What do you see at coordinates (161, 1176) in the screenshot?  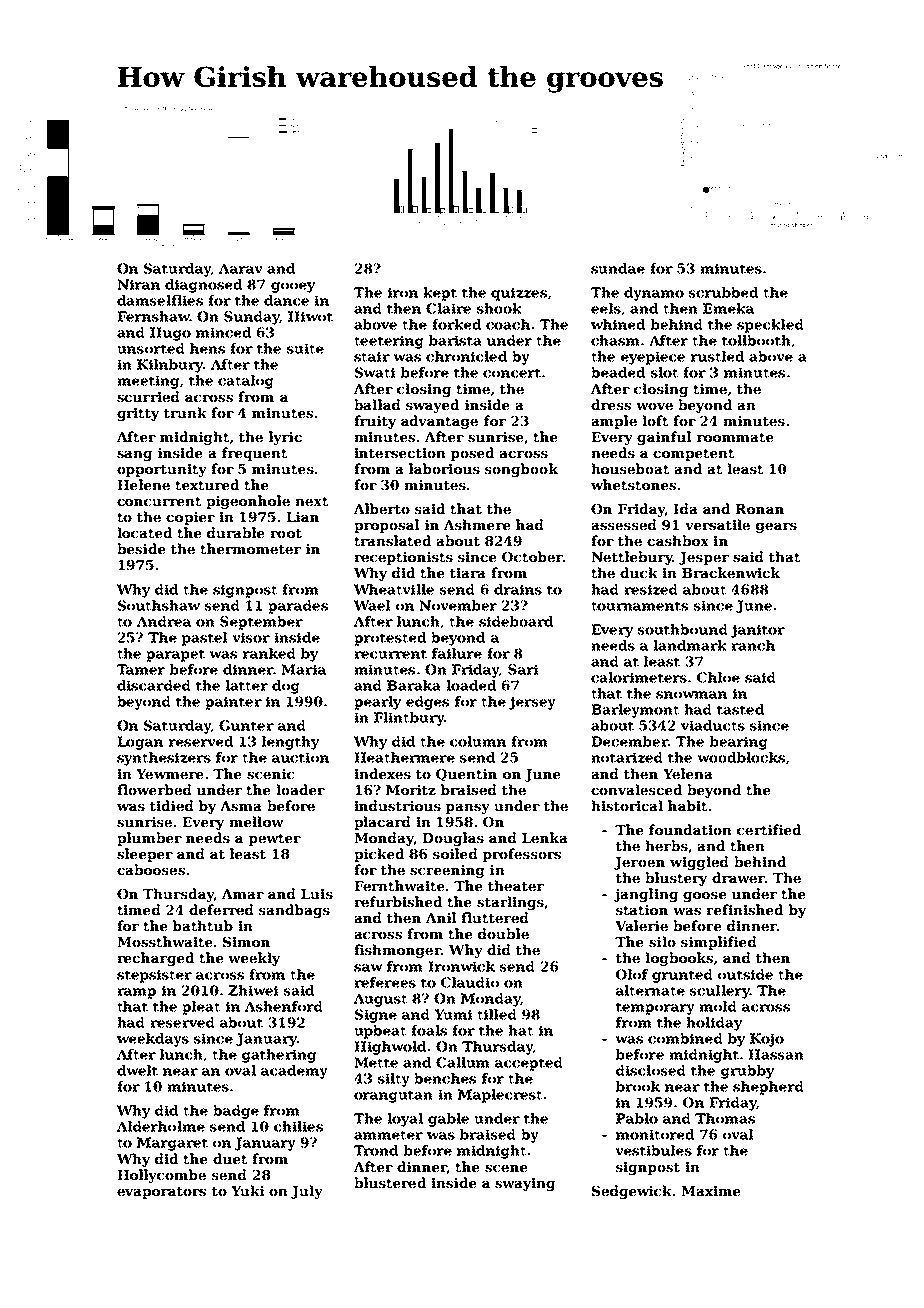 I see `Hollycombe` at bounding box center [161, 1176].
